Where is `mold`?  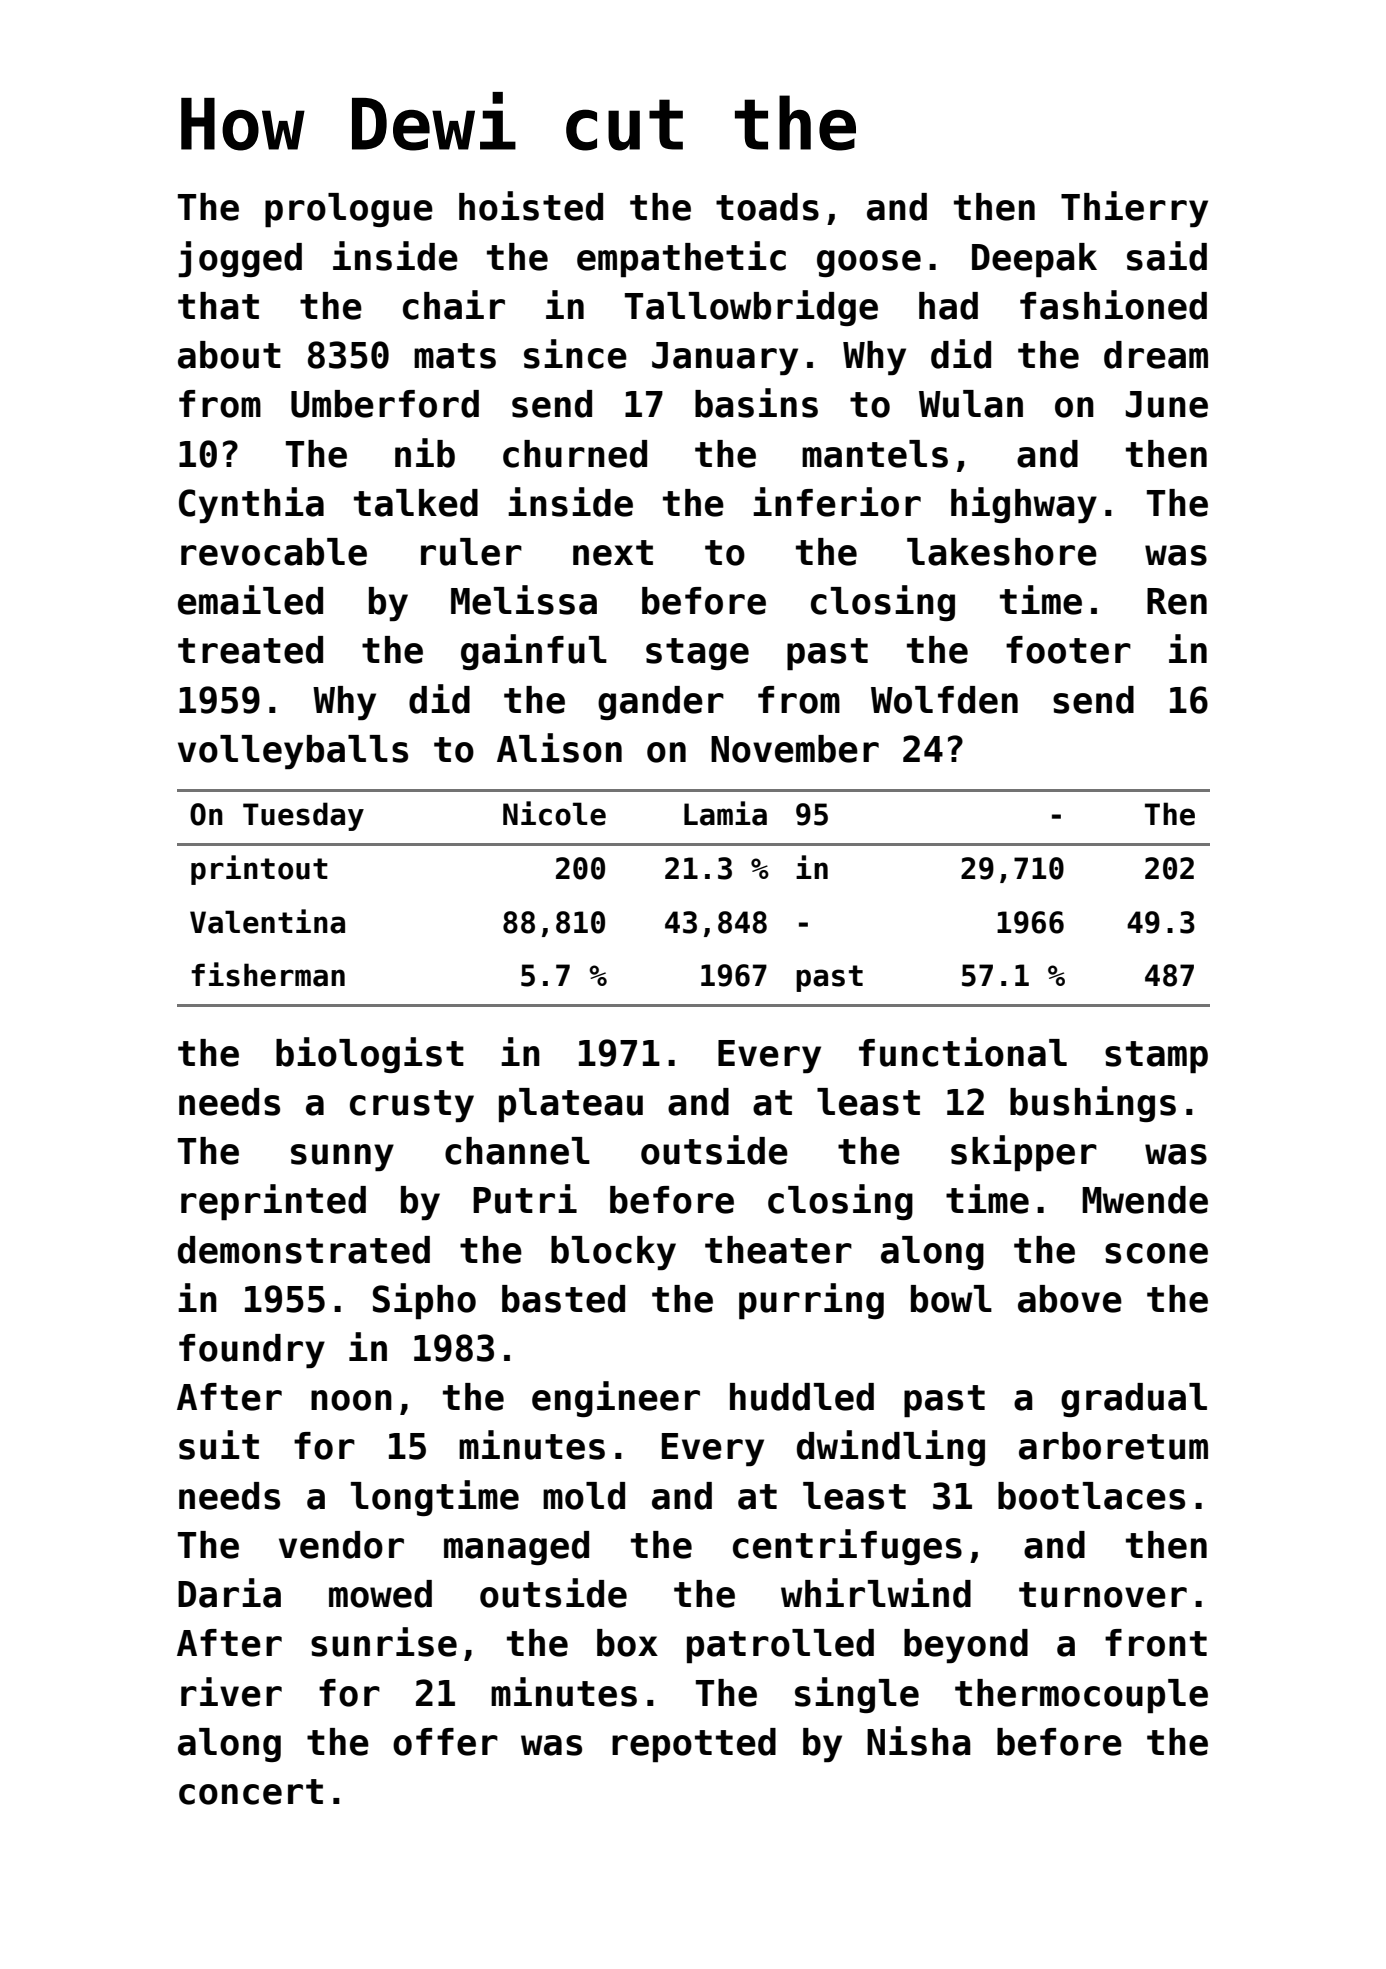 mold is located at coordinates (584, 1496).
